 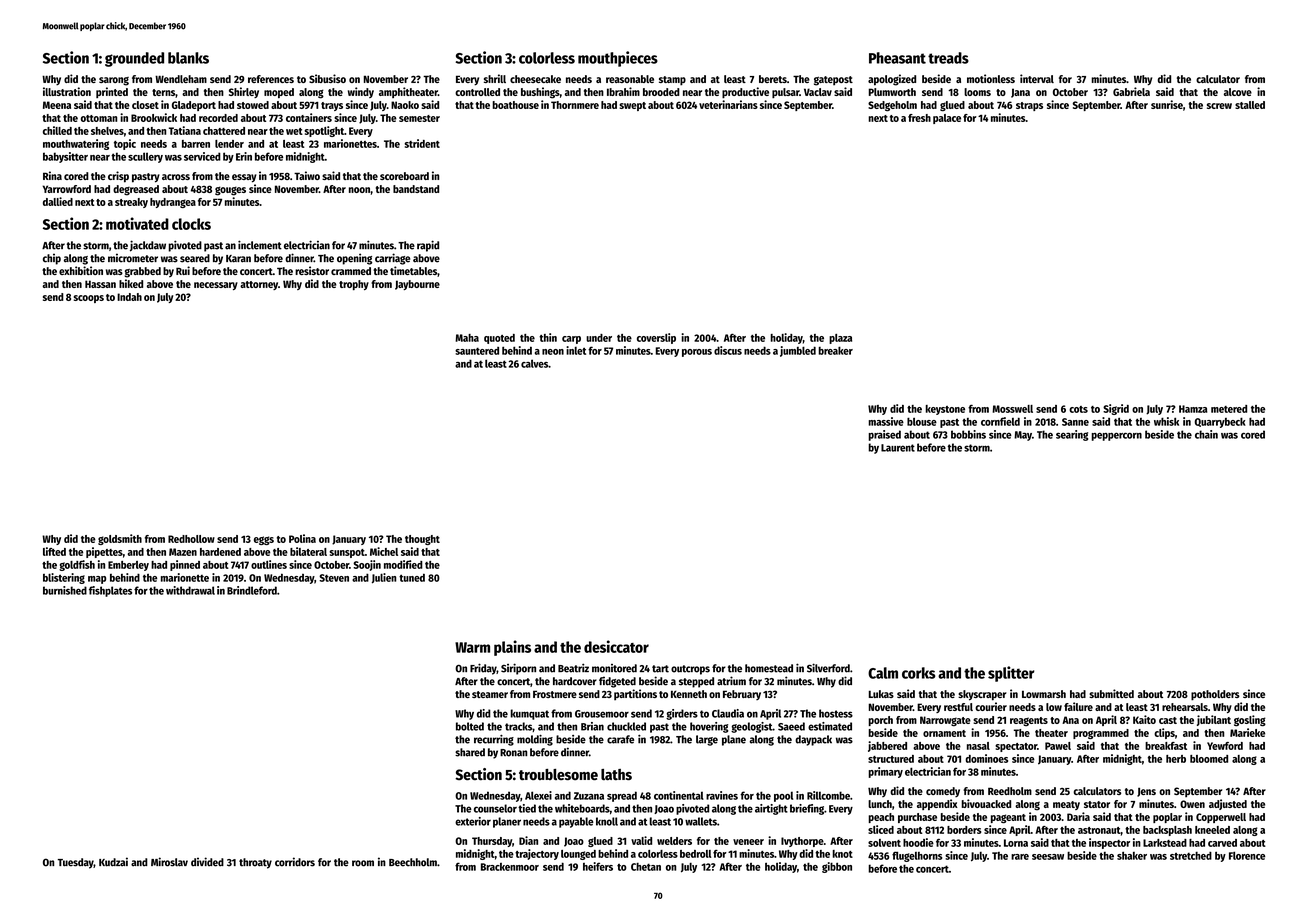 What do you see at coordinates (991, 706) in the screenshot?
I see `courier` at bounding box center [991, 706].
